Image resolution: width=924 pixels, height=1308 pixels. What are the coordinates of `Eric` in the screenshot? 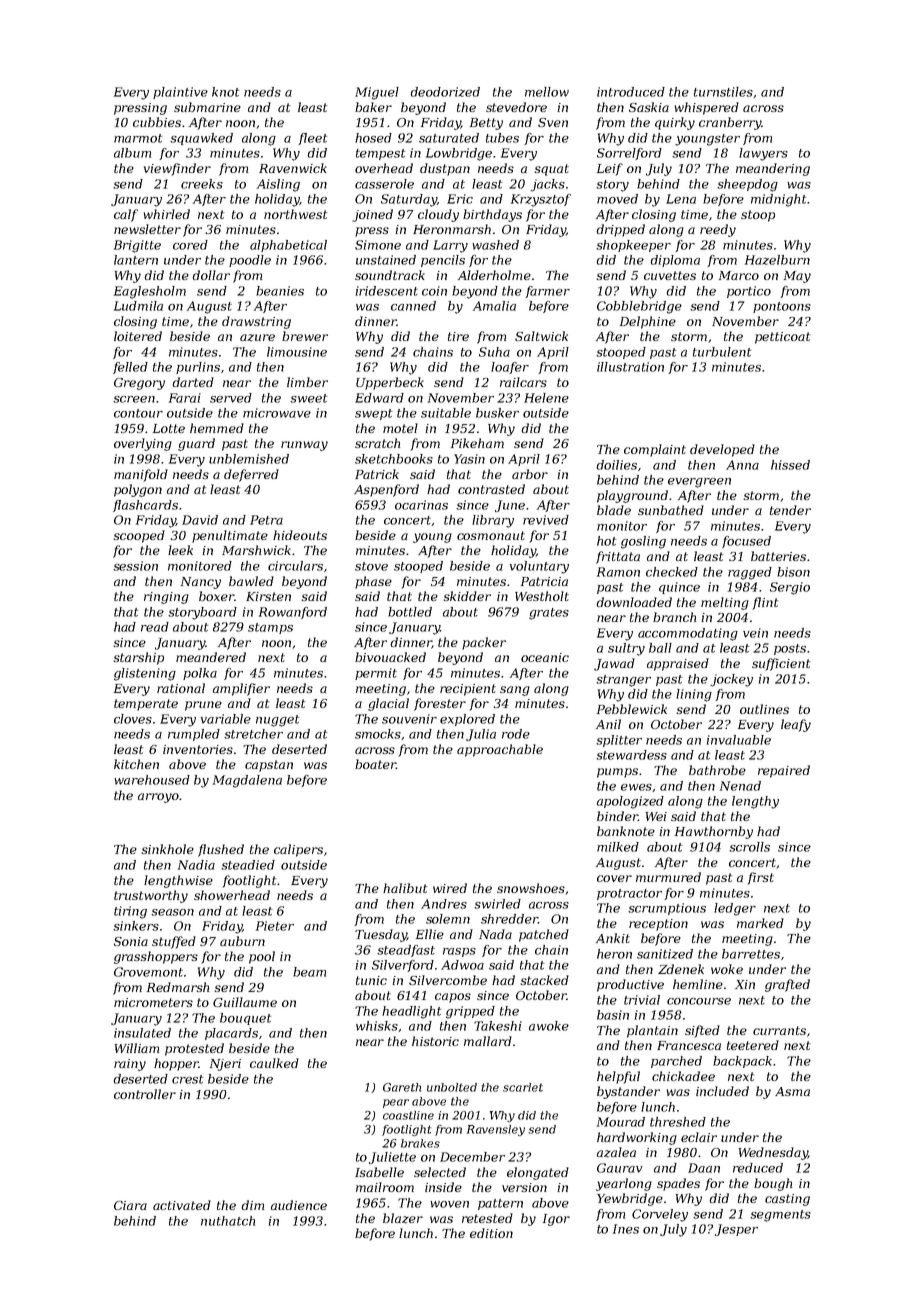 It's located at (460, 199).
